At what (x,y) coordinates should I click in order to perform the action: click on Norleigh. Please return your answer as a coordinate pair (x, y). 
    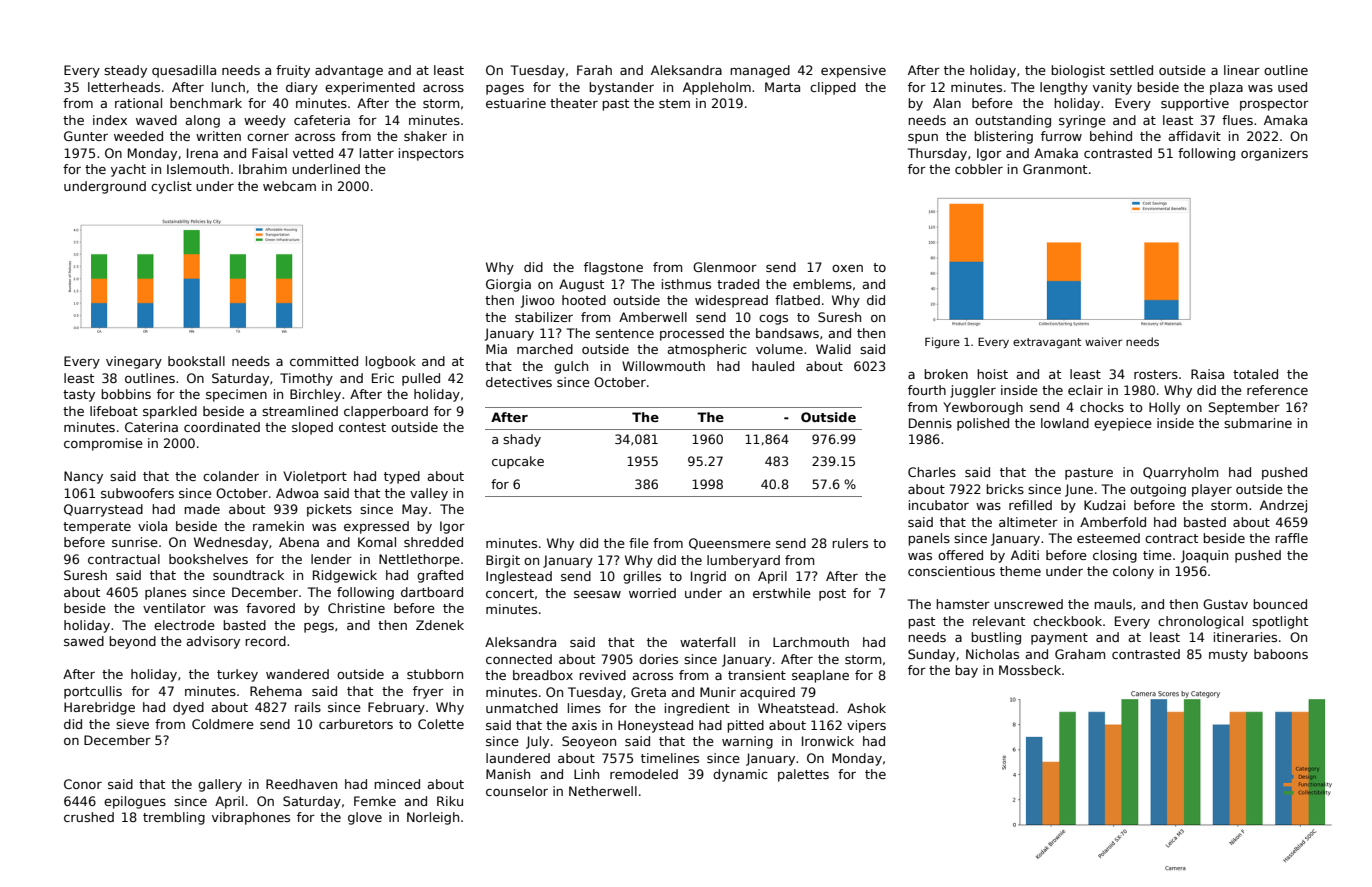
    Looking at the image, I should click on (433, 818).
